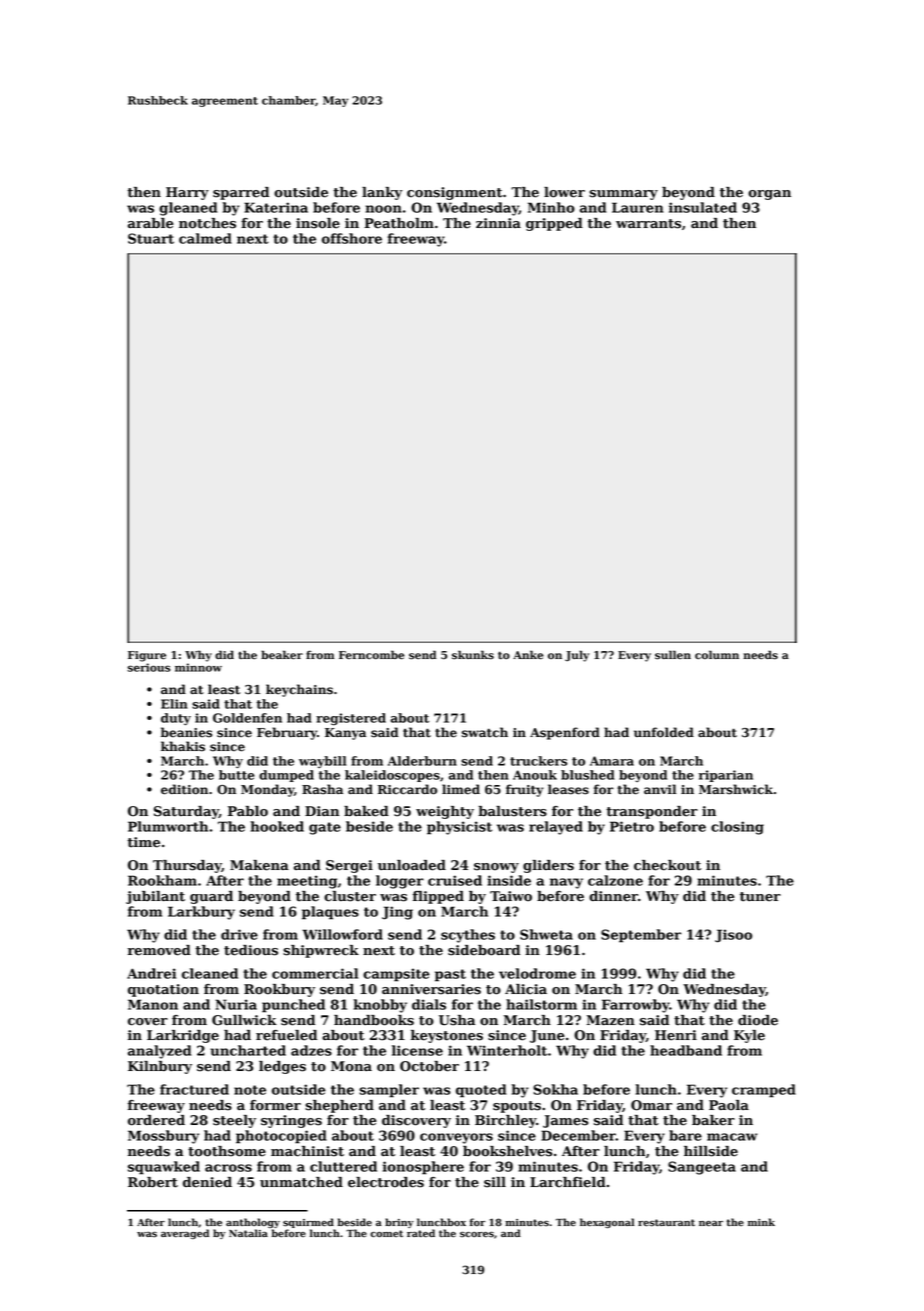  Describe the element at coordinates (293, 1006) in the screenshot. I see `punched` at that location.
